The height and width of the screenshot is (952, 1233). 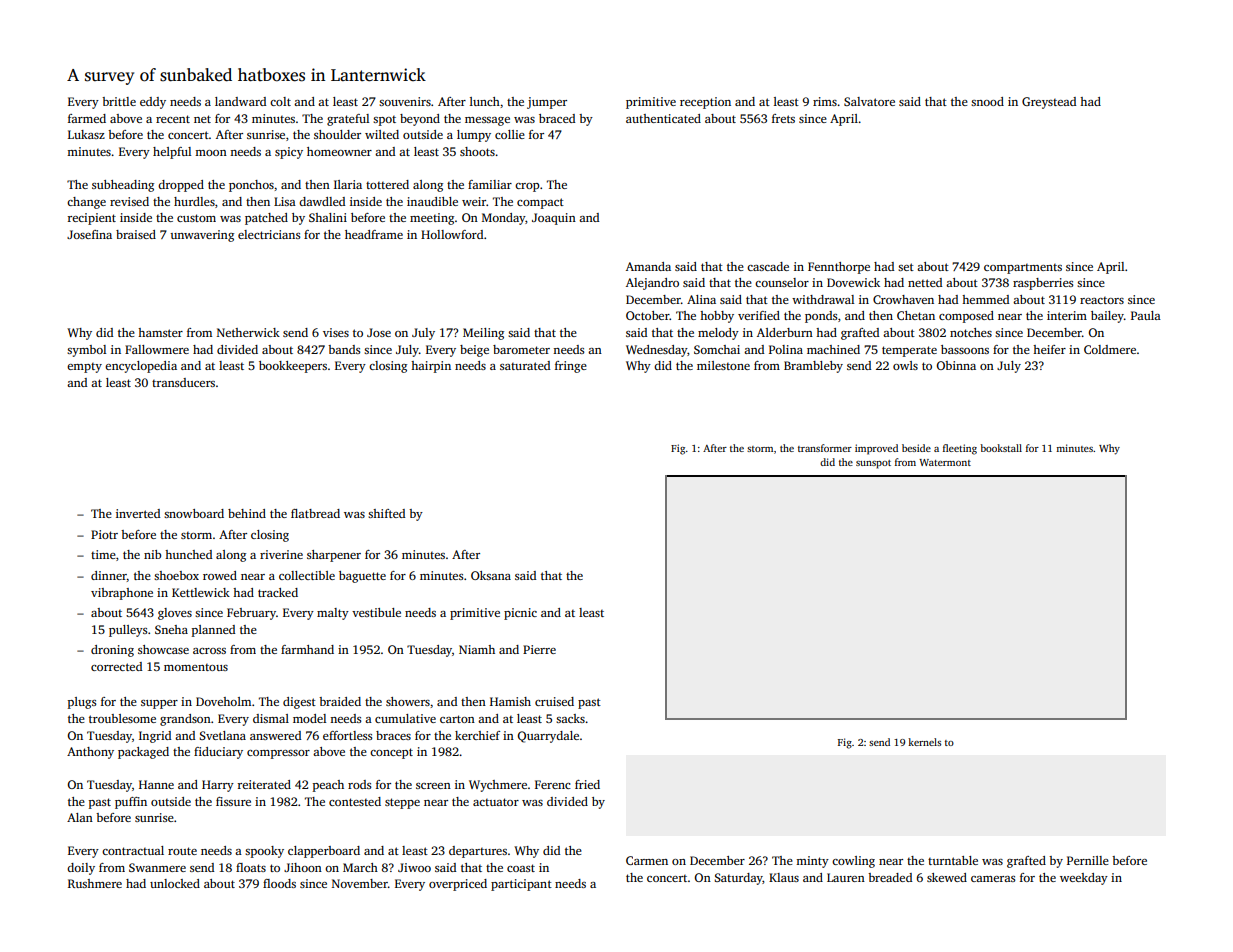 What do you see at coordinates (705, 103) in the screenshot?
I see `reception` at bounding box center [705, 103].
